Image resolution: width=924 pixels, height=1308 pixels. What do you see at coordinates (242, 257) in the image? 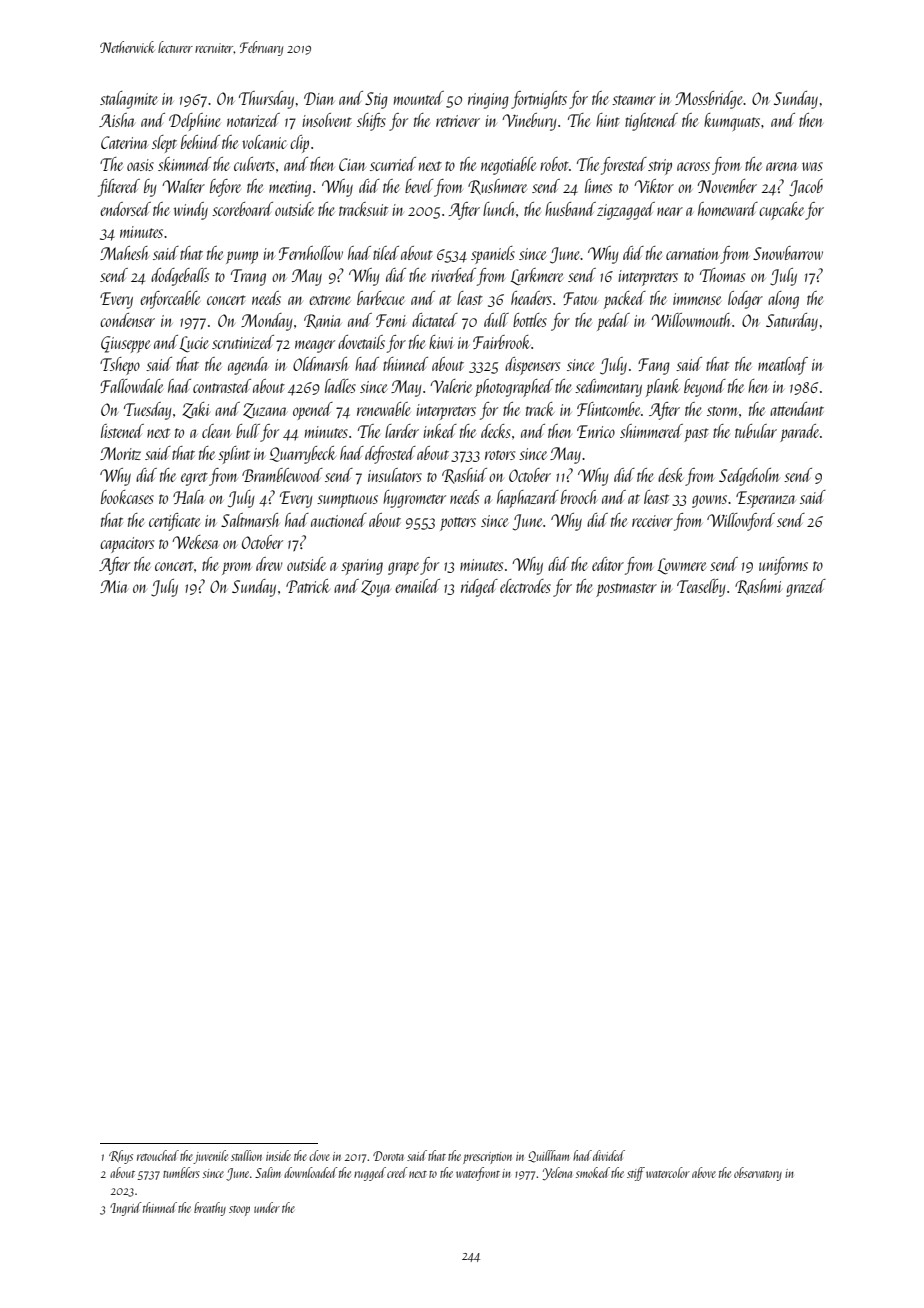
I see `pump` at bounding box center [242, 257].
